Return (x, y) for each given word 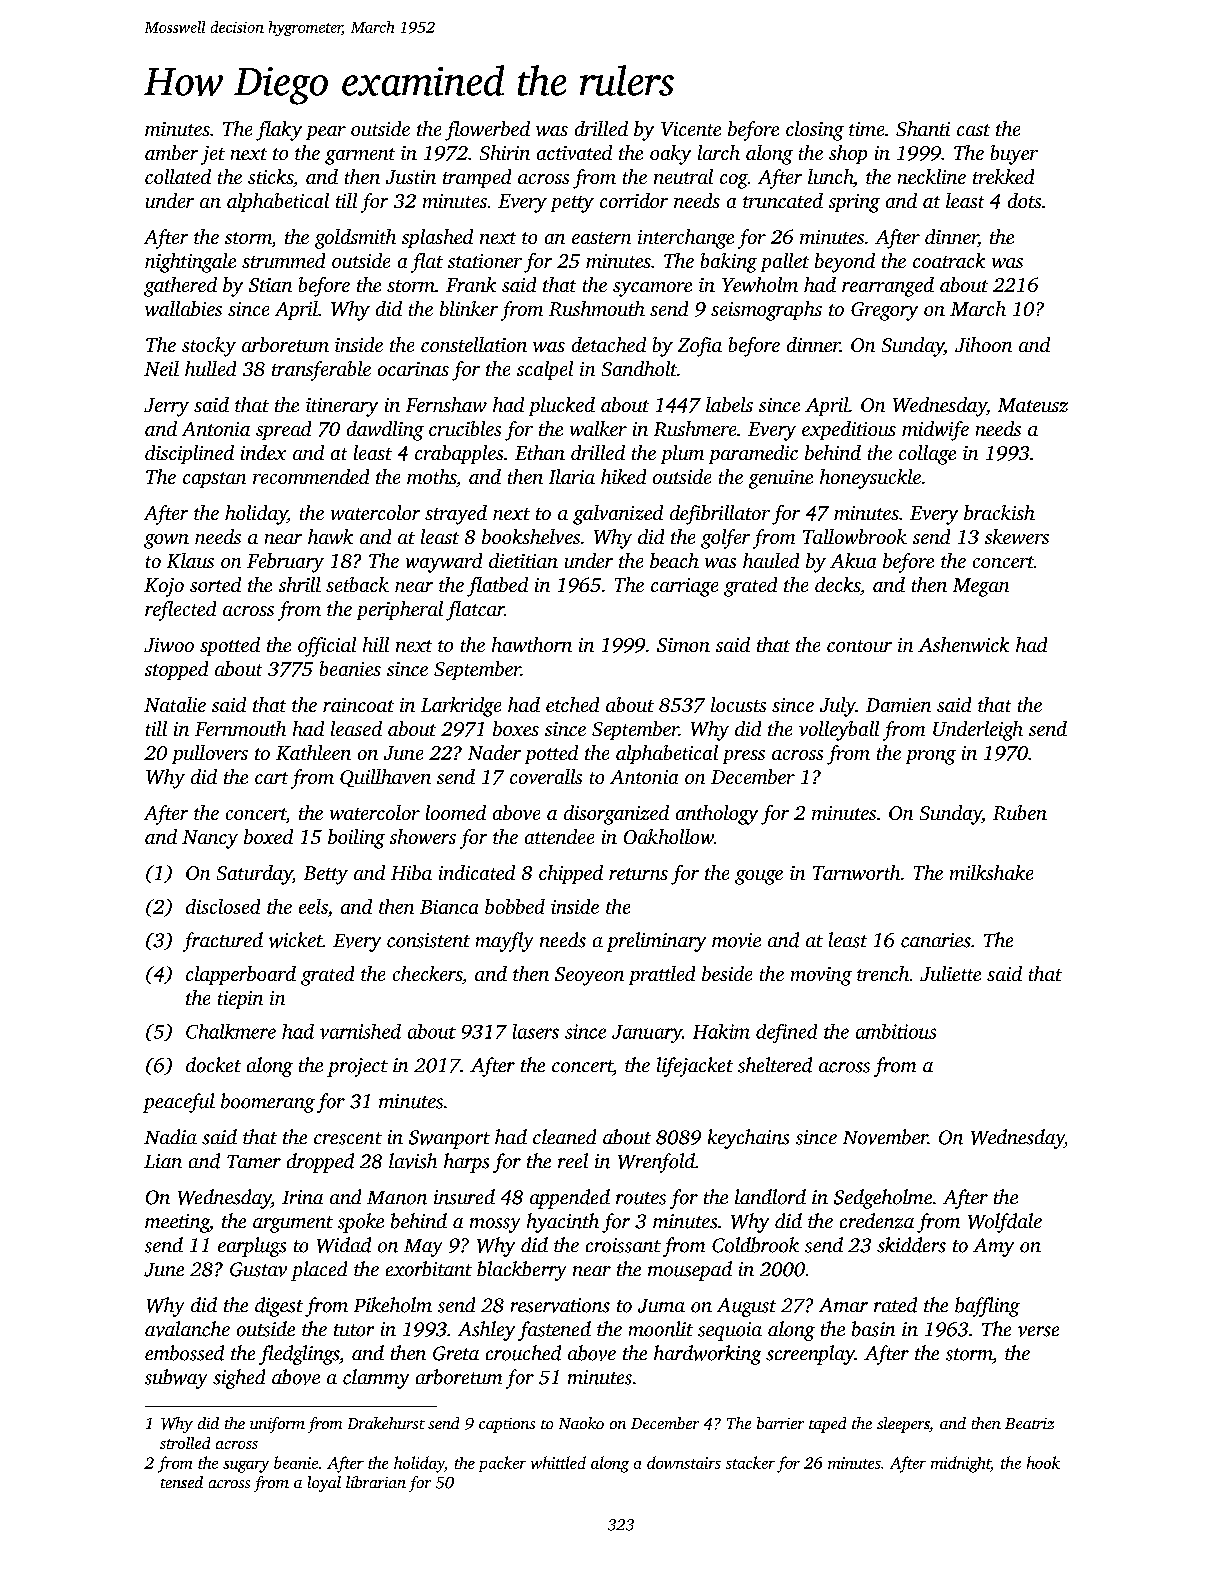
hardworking (707, 1355)
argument (293, 1224)
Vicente (691, 129)
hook (1043, 1462)
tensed (182, 1482)
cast (973, 130)
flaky (279, 131)
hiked (623, 476)
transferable (321, 371)
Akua (853, 560)
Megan (981, 587)
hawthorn (532, 644)
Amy (993, 1247)
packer (502, 1464)
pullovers (210, 754)
